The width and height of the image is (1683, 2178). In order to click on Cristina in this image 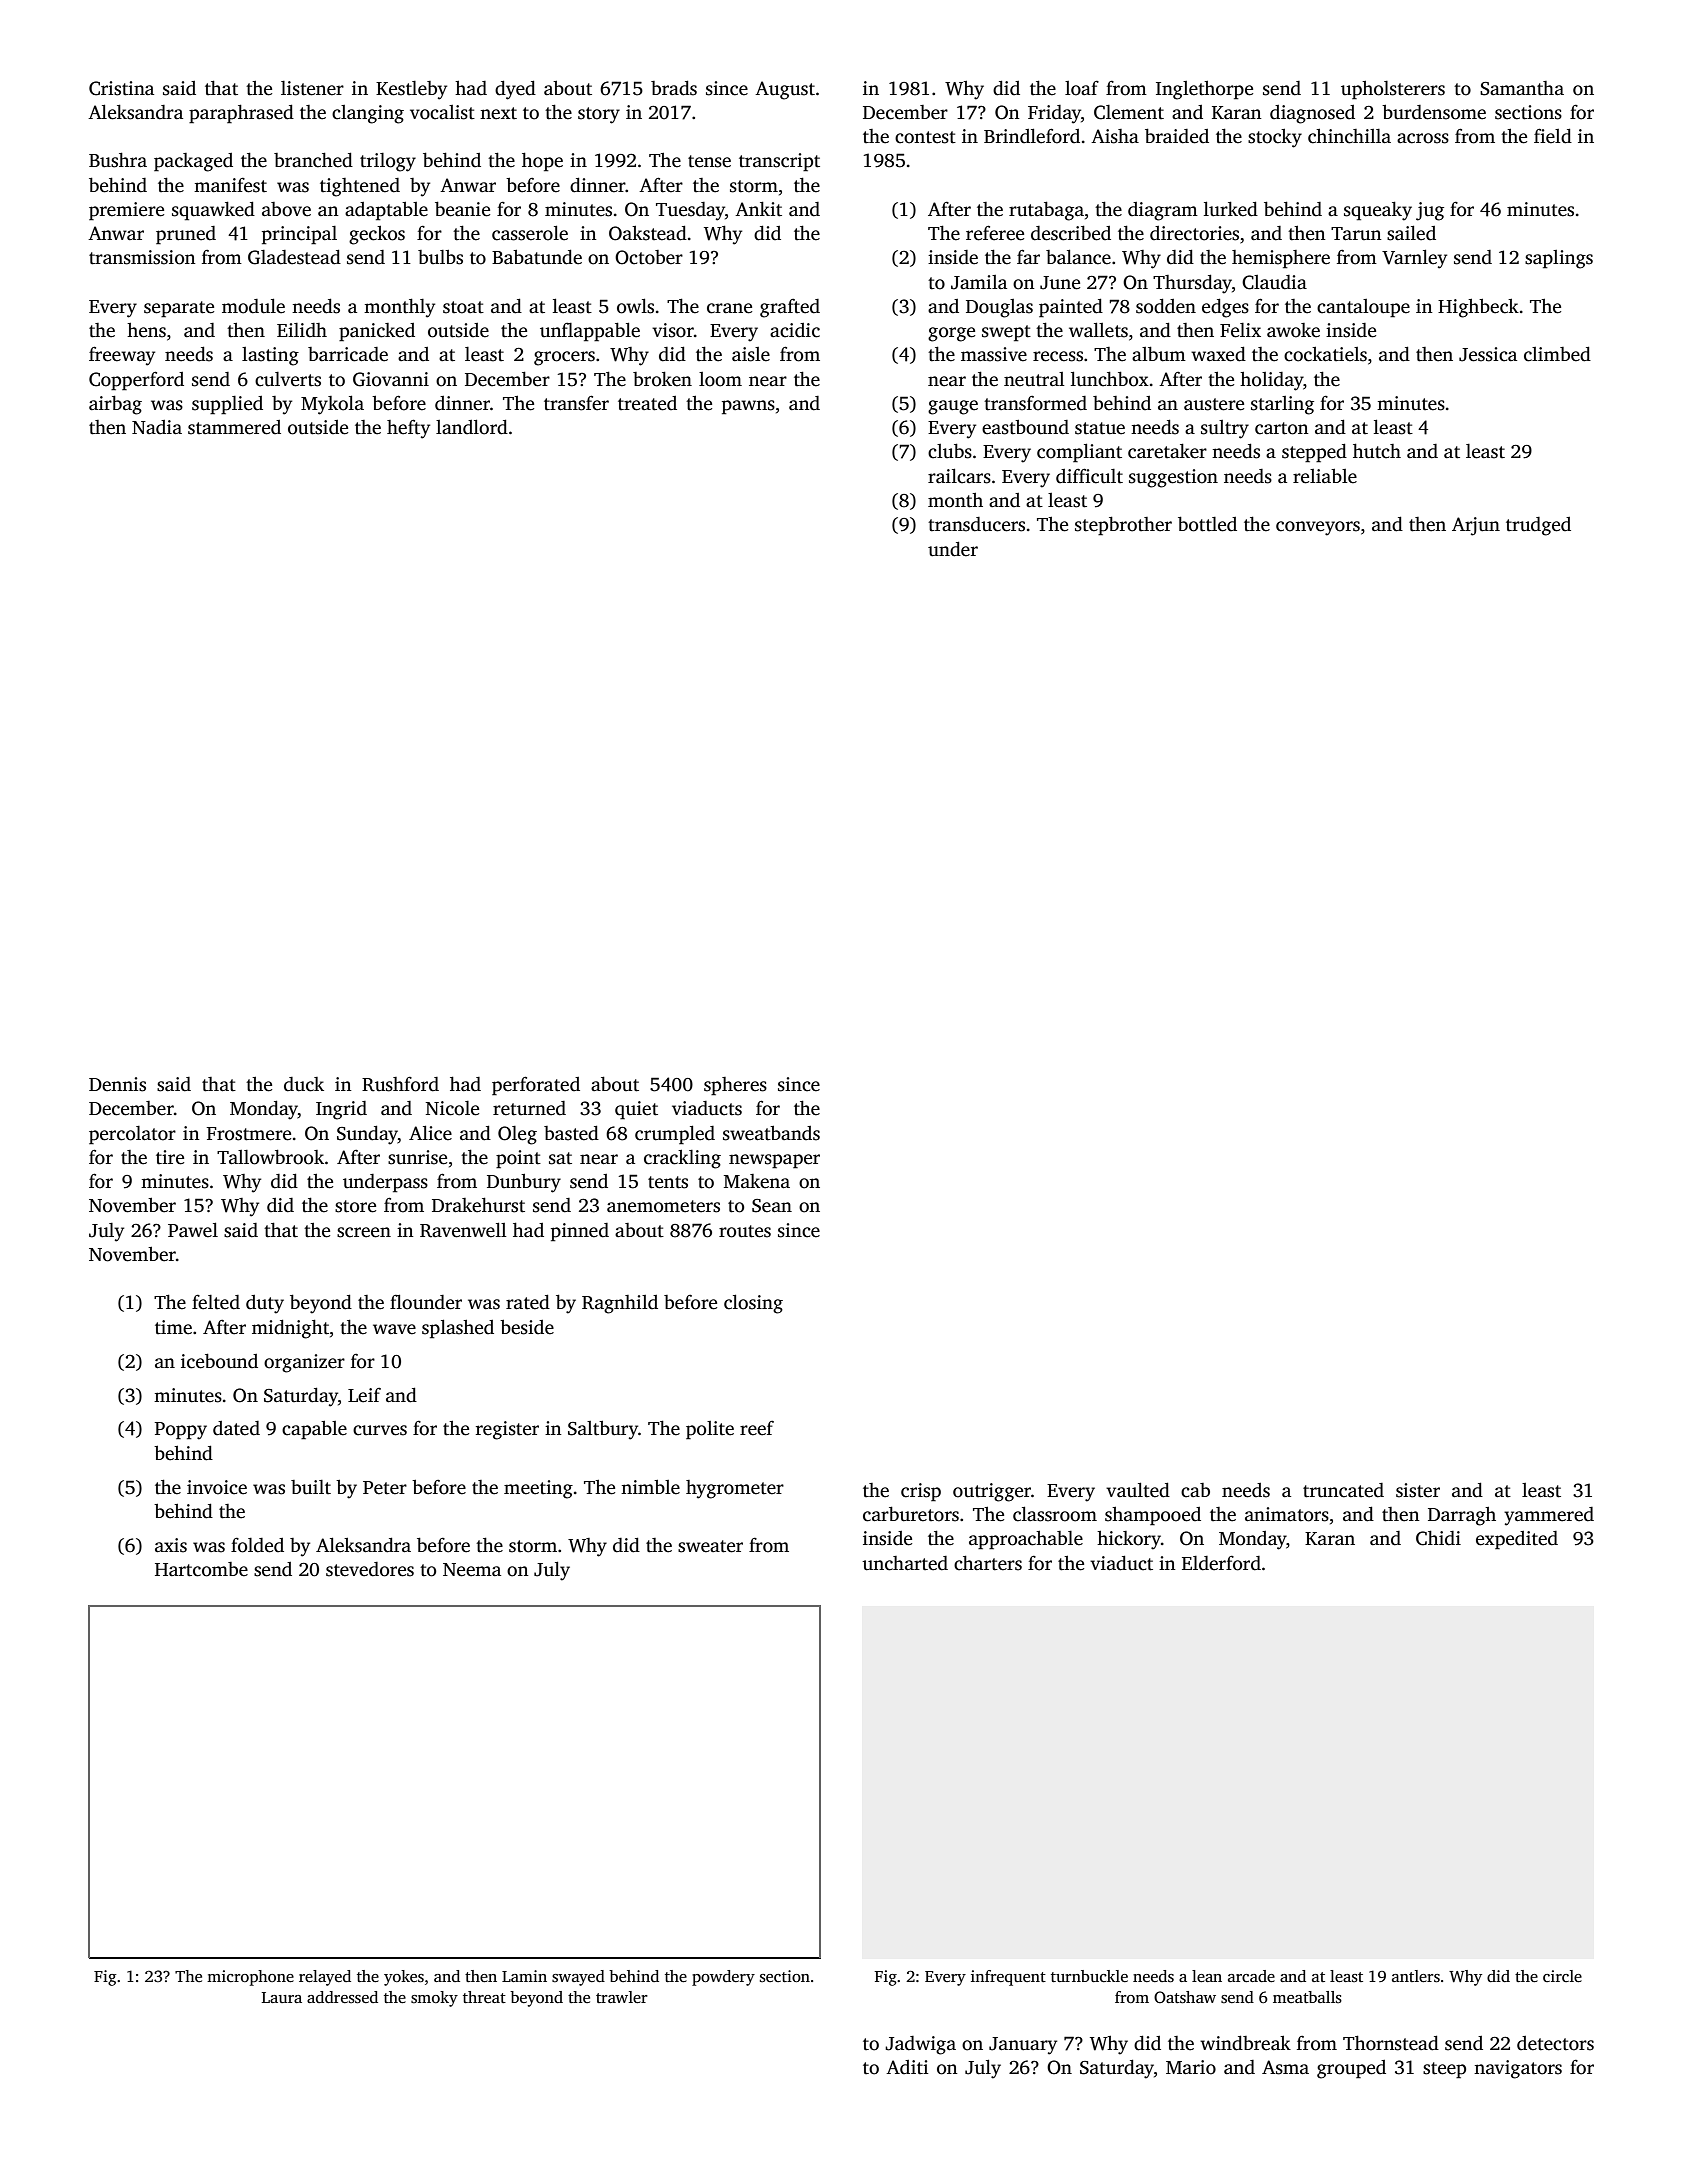, I will do `click(121, 88)`.
